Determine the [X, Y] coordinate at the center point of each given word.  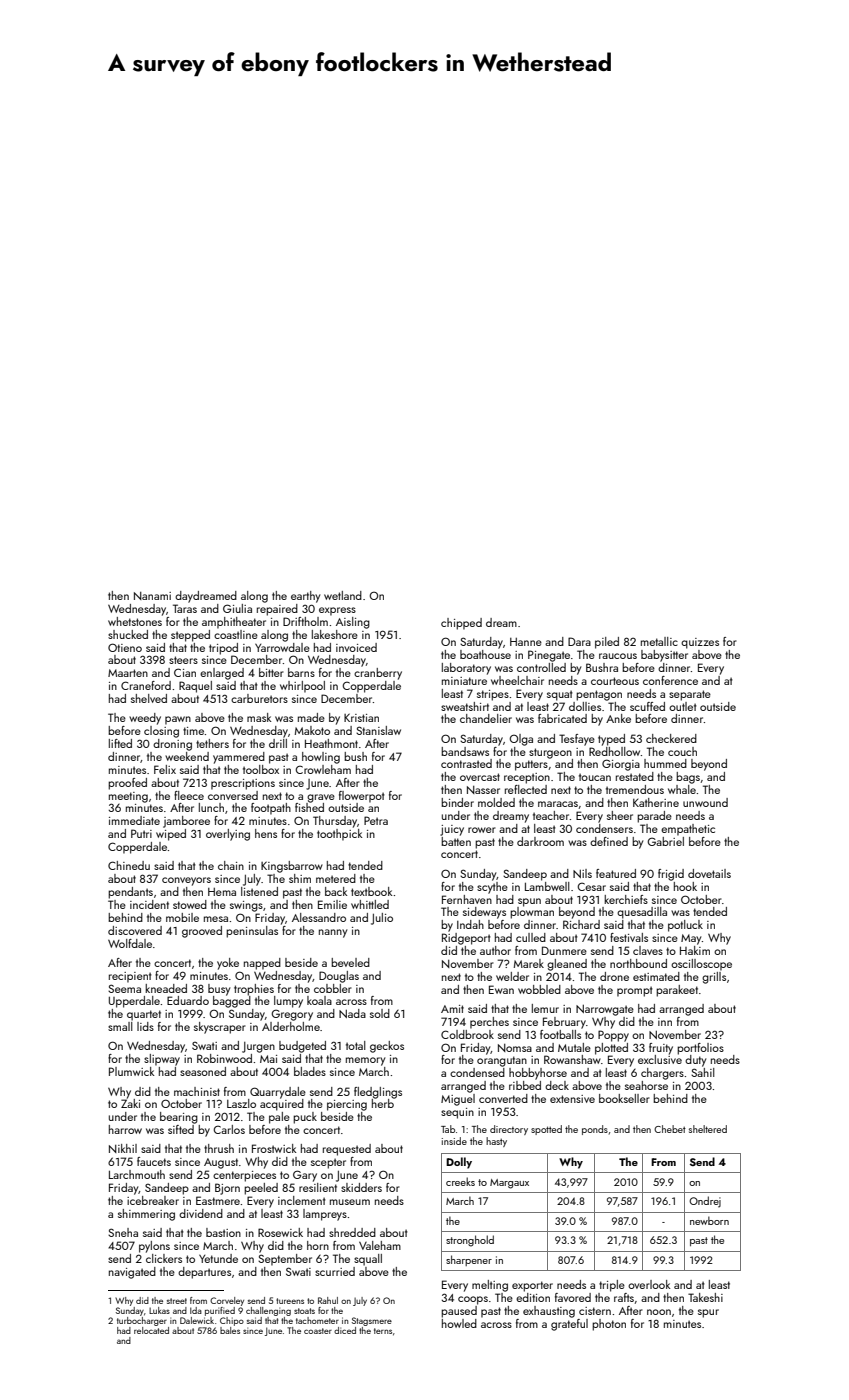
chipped [461, 624]
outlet [683, 706]
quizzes [700, 643]
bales [230, 1330]
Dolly [459, 1163]
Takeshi [705, 1297]
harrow [125, 1129]
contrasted [466, 763]
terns [383, 1331]
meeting [128, 797]
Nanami [152, 596]
